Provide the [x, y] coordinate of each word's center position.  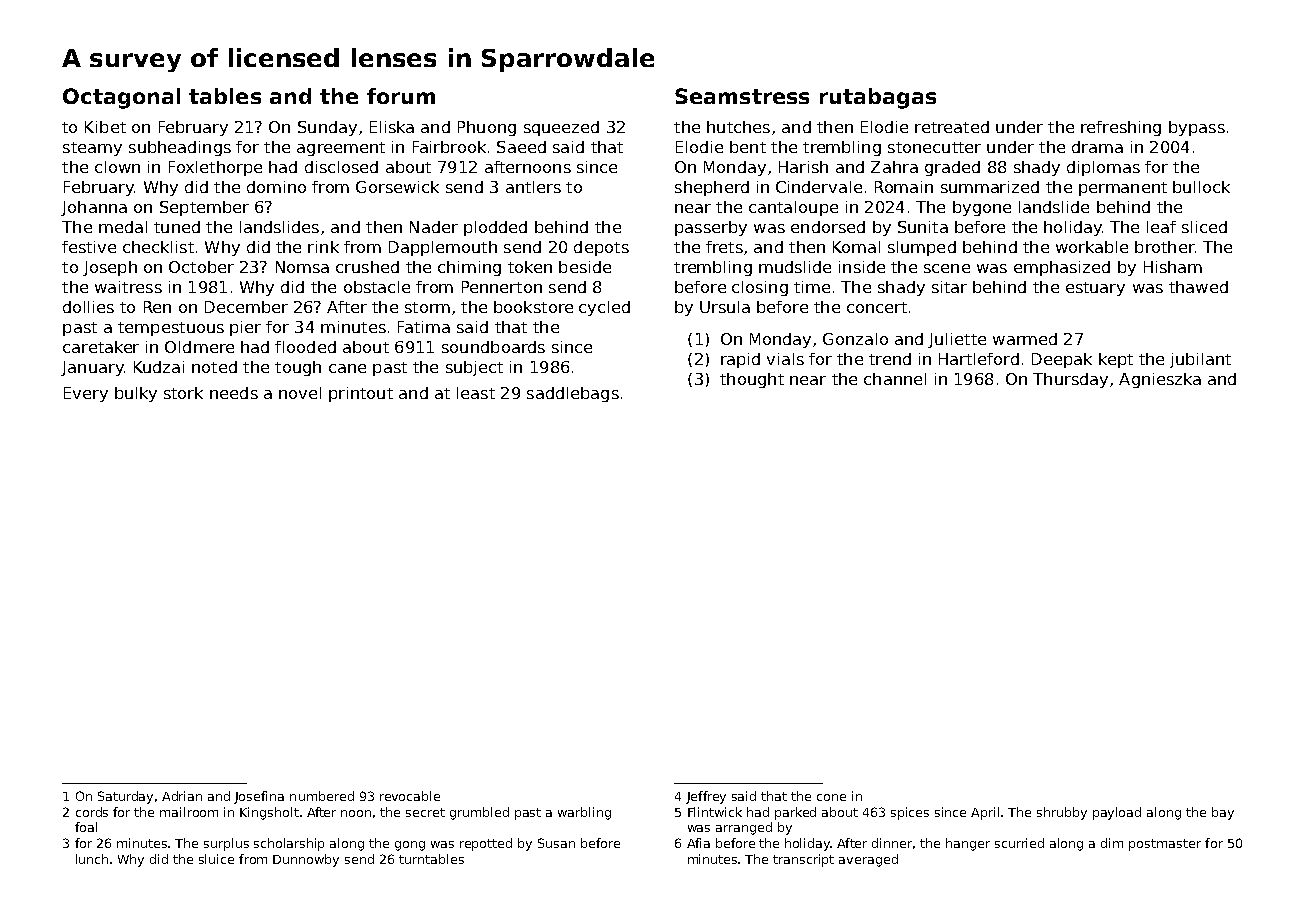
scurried [1019, 843]
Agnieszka [1160, 380]
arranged [744, 828]
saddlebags [573, 394]
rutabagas [878, 98]
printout [361, 394]
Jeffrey [706, 797]
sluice [216, 859]
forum [401, 96]
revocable [410, 796]
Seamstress [742, 96]
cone [831, 797]
